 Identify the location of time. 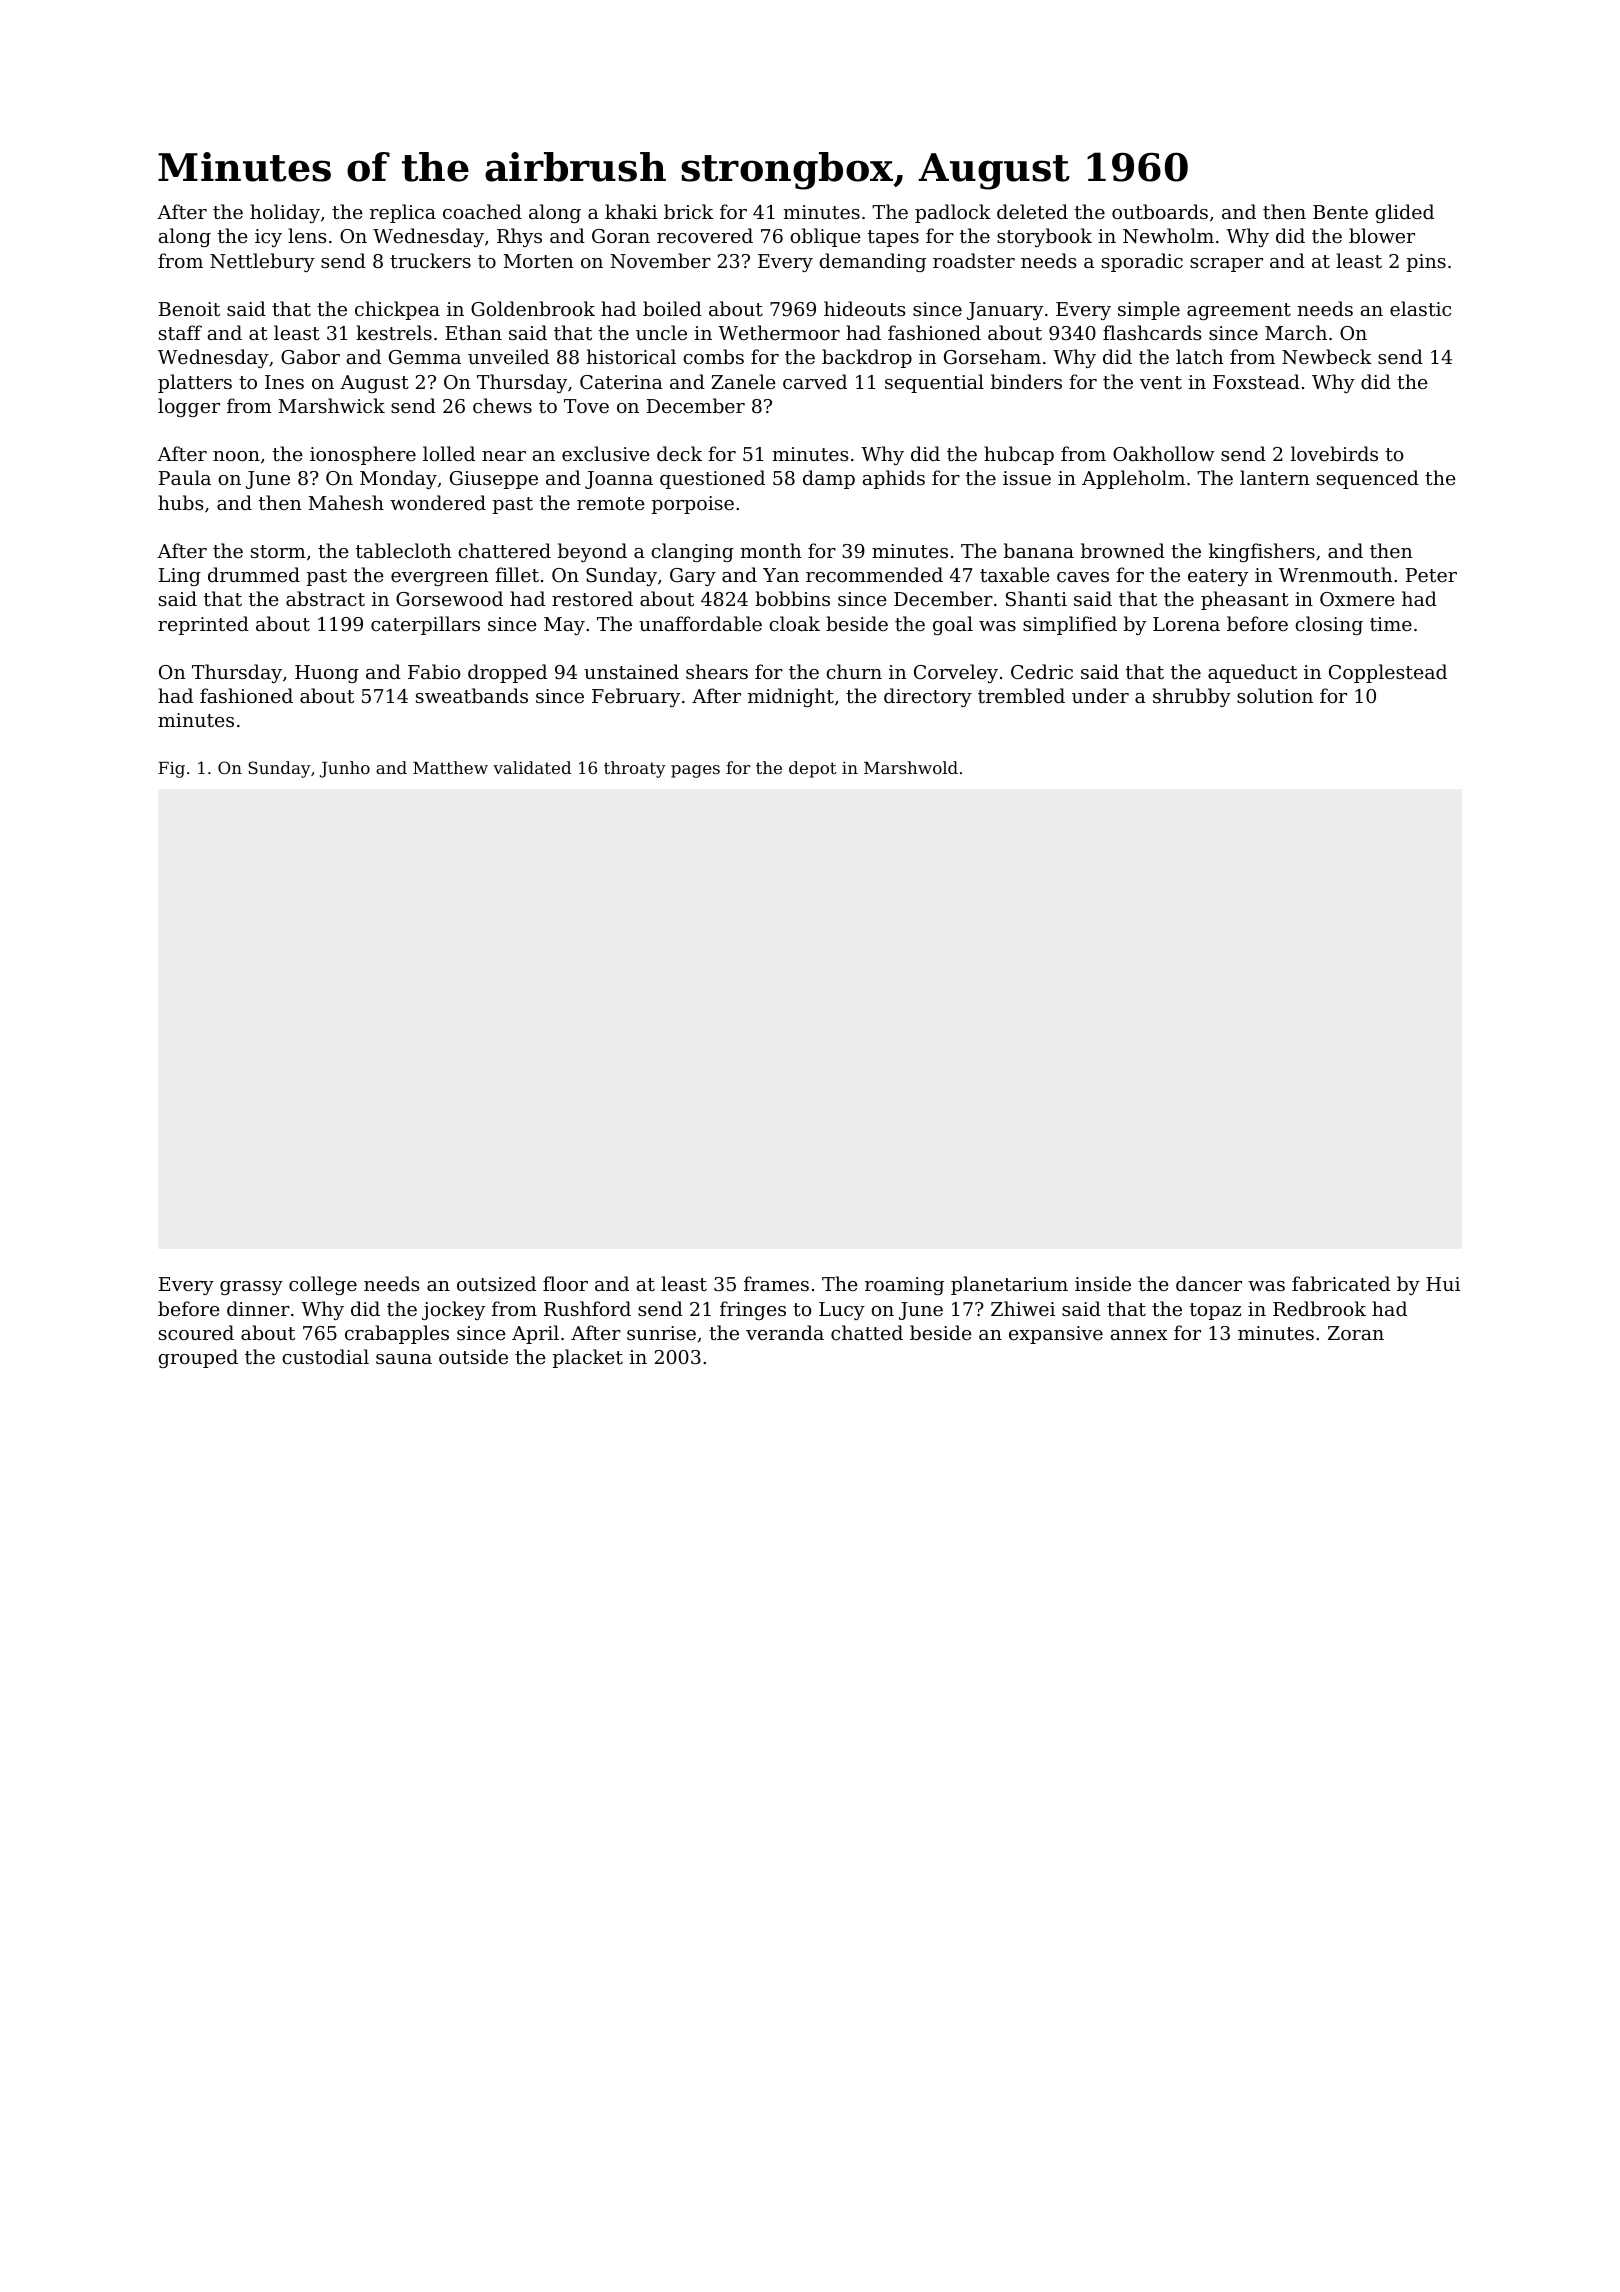
(1391, 624).
